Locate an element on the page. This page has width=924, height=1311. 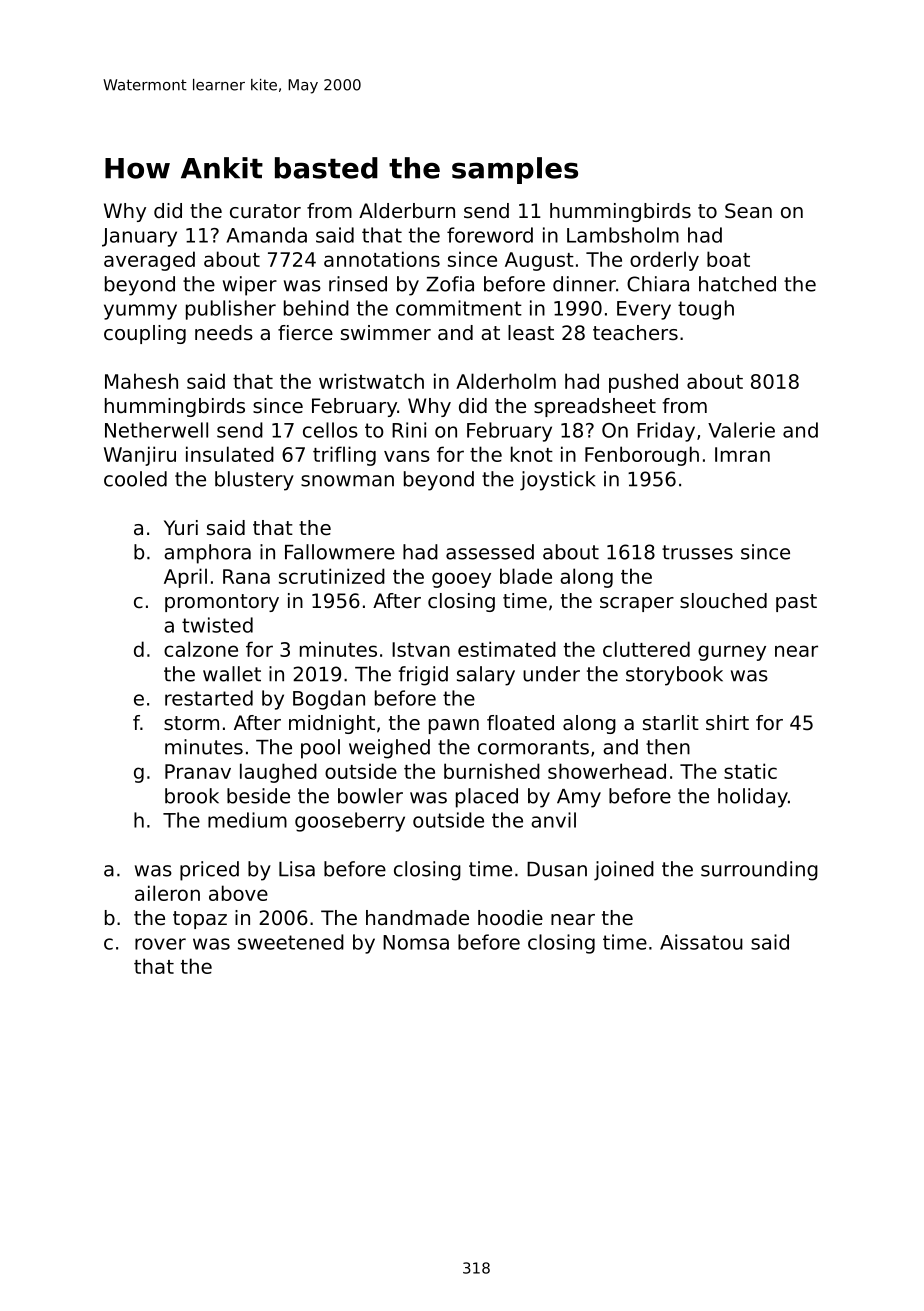
Alderburn is located at coordinates (407, 211).
